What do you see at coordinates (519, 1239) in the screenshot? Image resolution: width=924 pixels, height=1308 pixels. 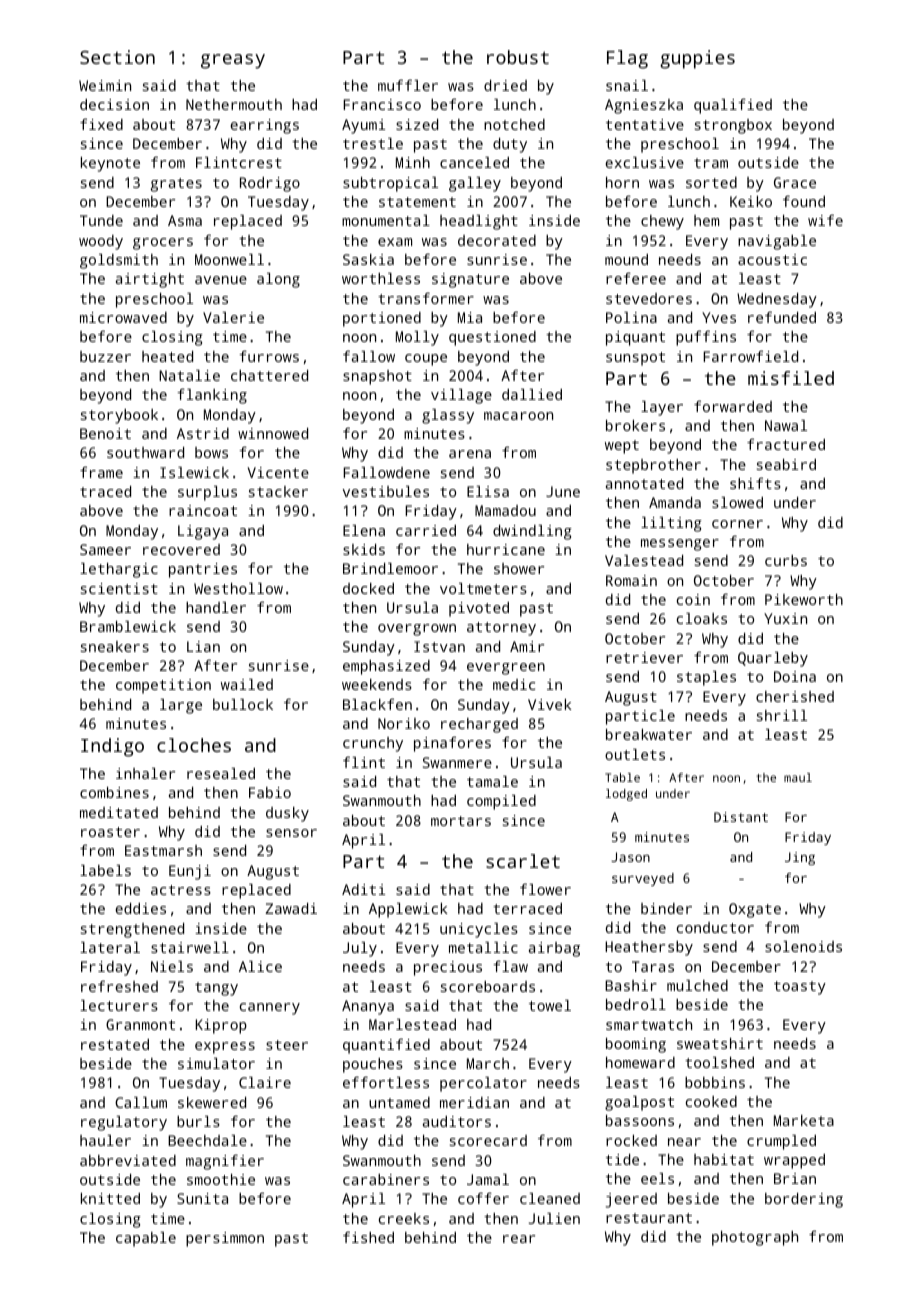 I see `rear` at bounding box center [519, 1239].
